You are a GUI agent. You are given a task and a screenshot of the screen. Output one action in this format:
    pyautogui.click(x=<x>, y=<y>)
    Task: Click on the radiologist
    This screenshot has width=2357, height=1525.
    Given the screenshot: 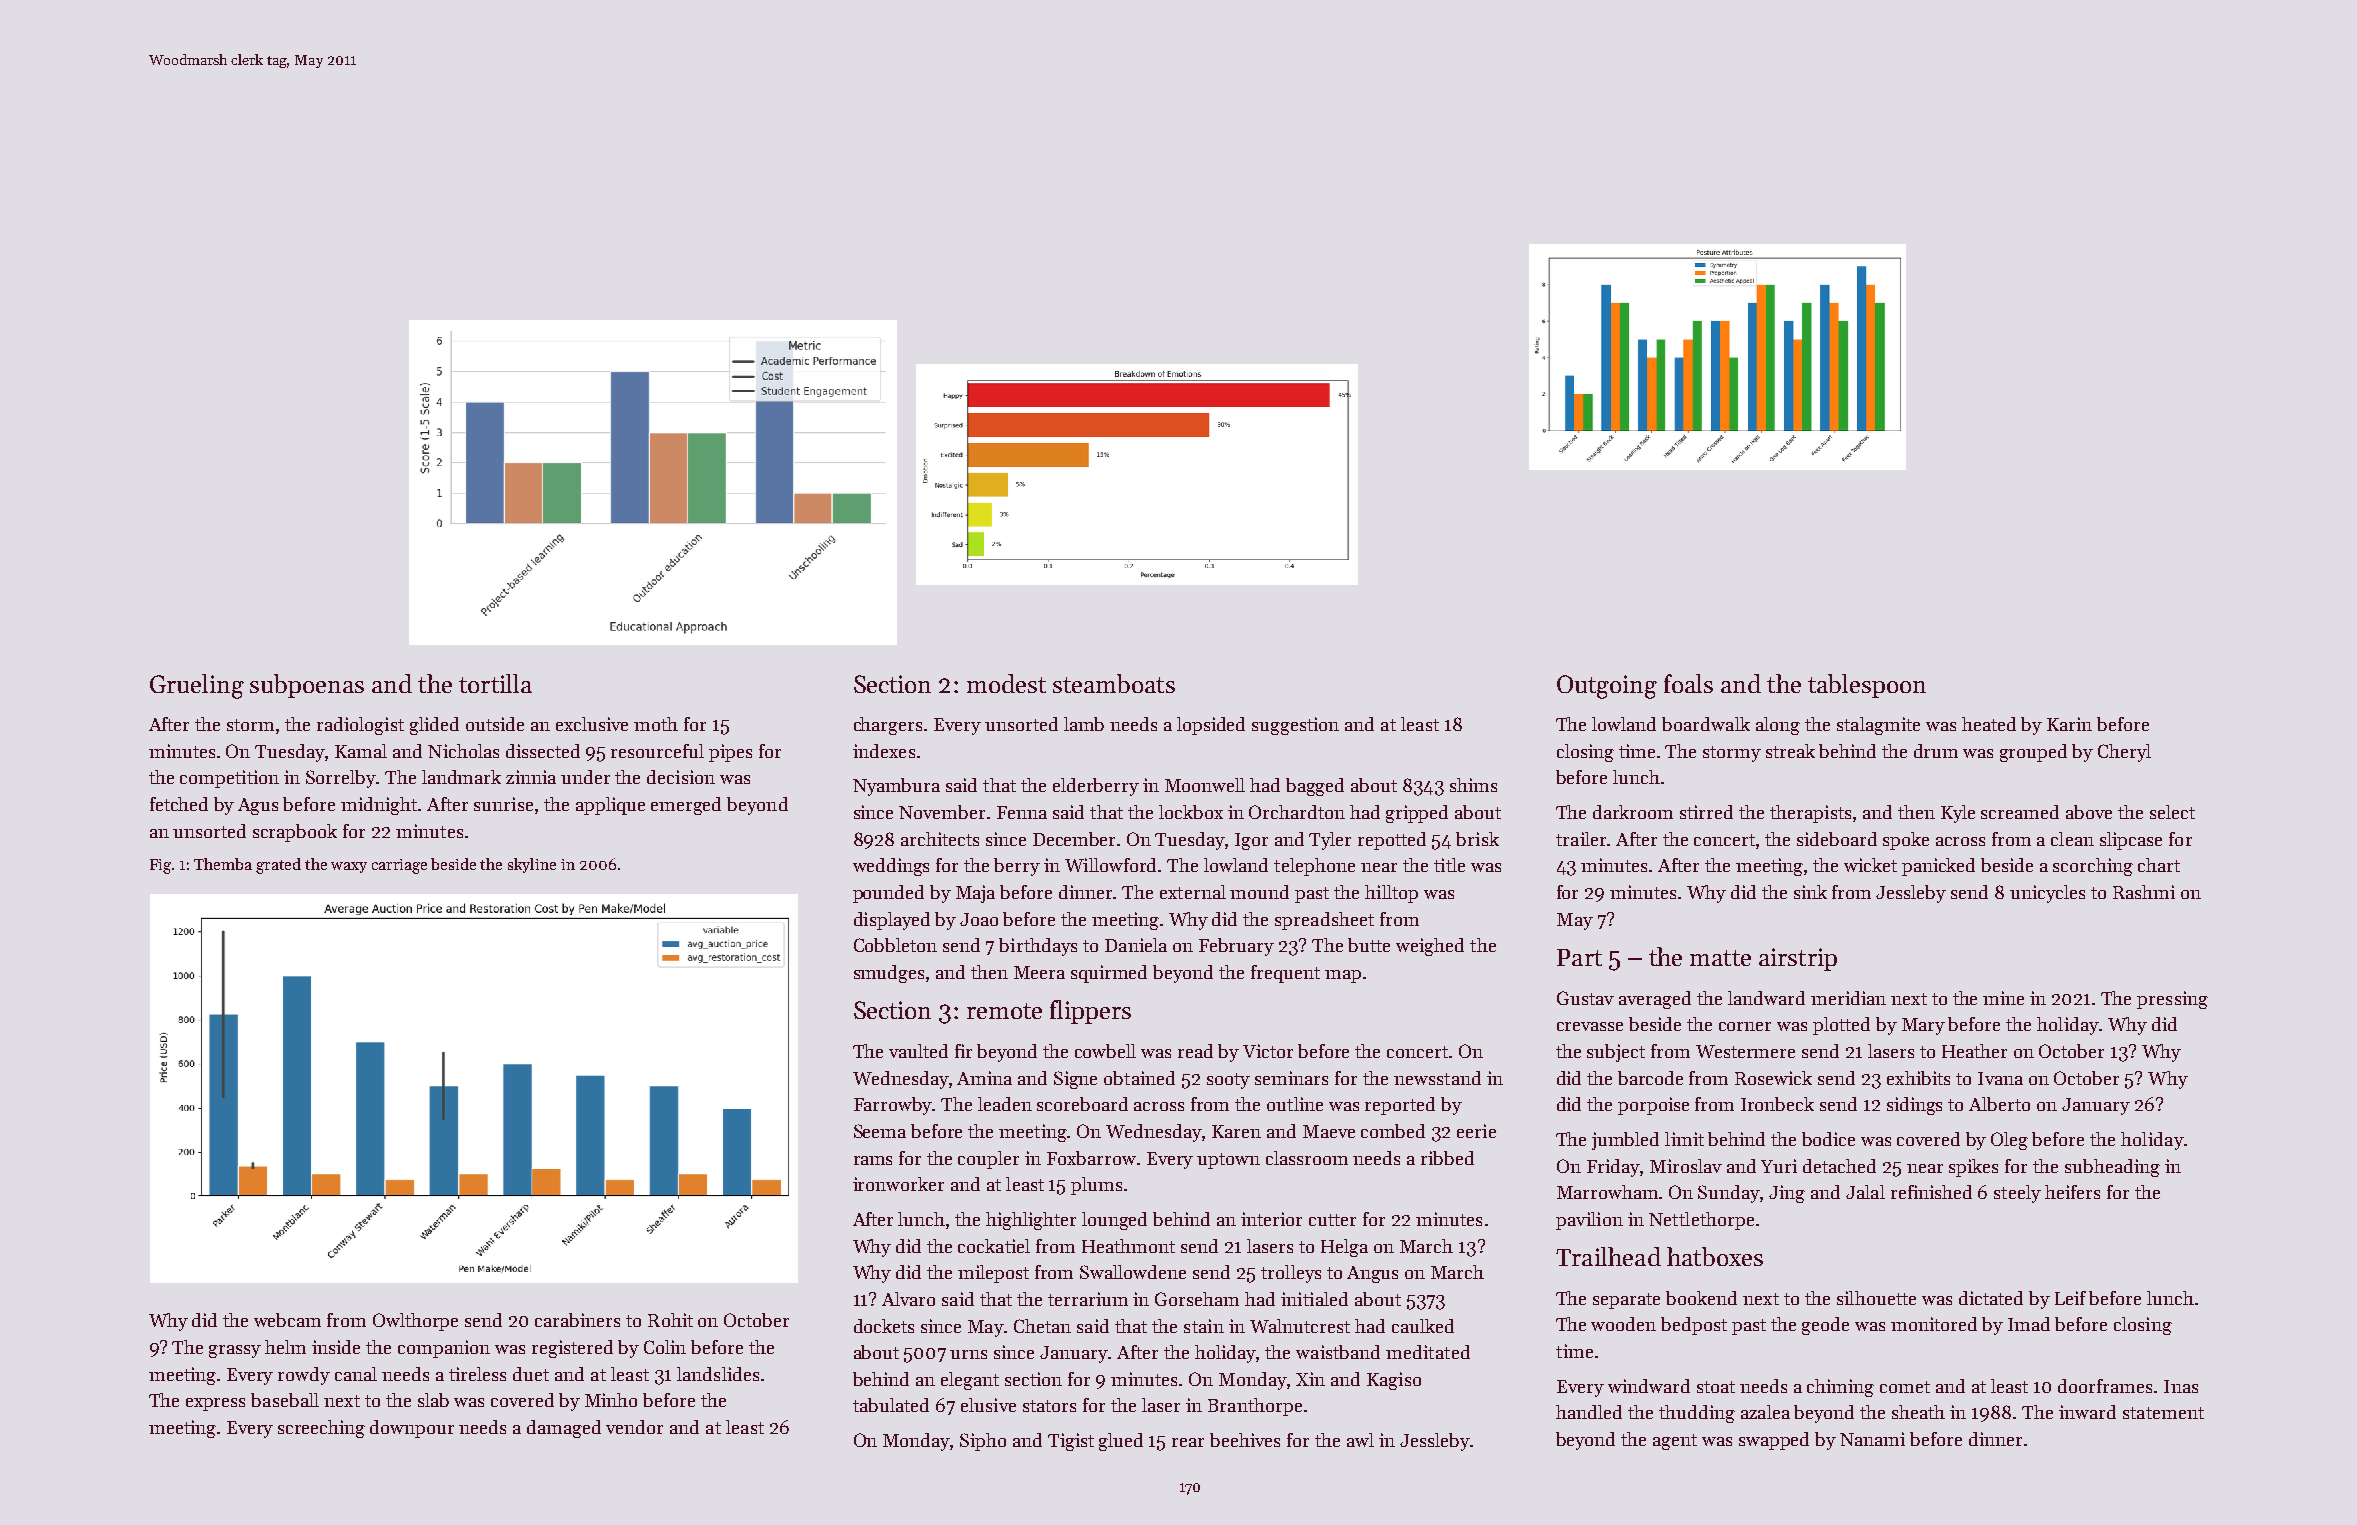 What is the action you would take?
    pyautogui.click(x=360, y=726)
